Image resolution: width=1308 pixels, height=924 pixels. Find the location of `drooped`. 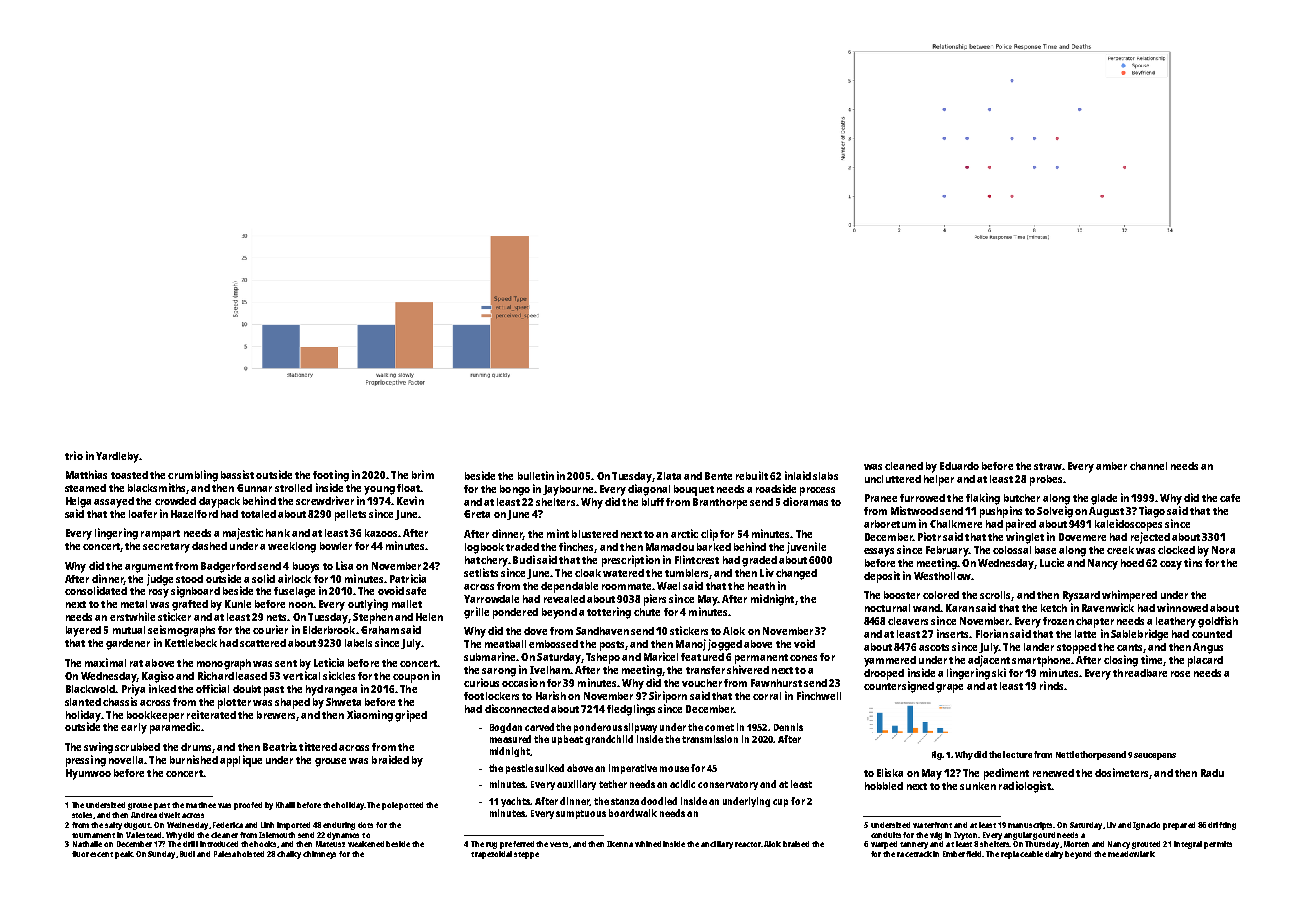

drooped is located at coordinates (884, 674).
